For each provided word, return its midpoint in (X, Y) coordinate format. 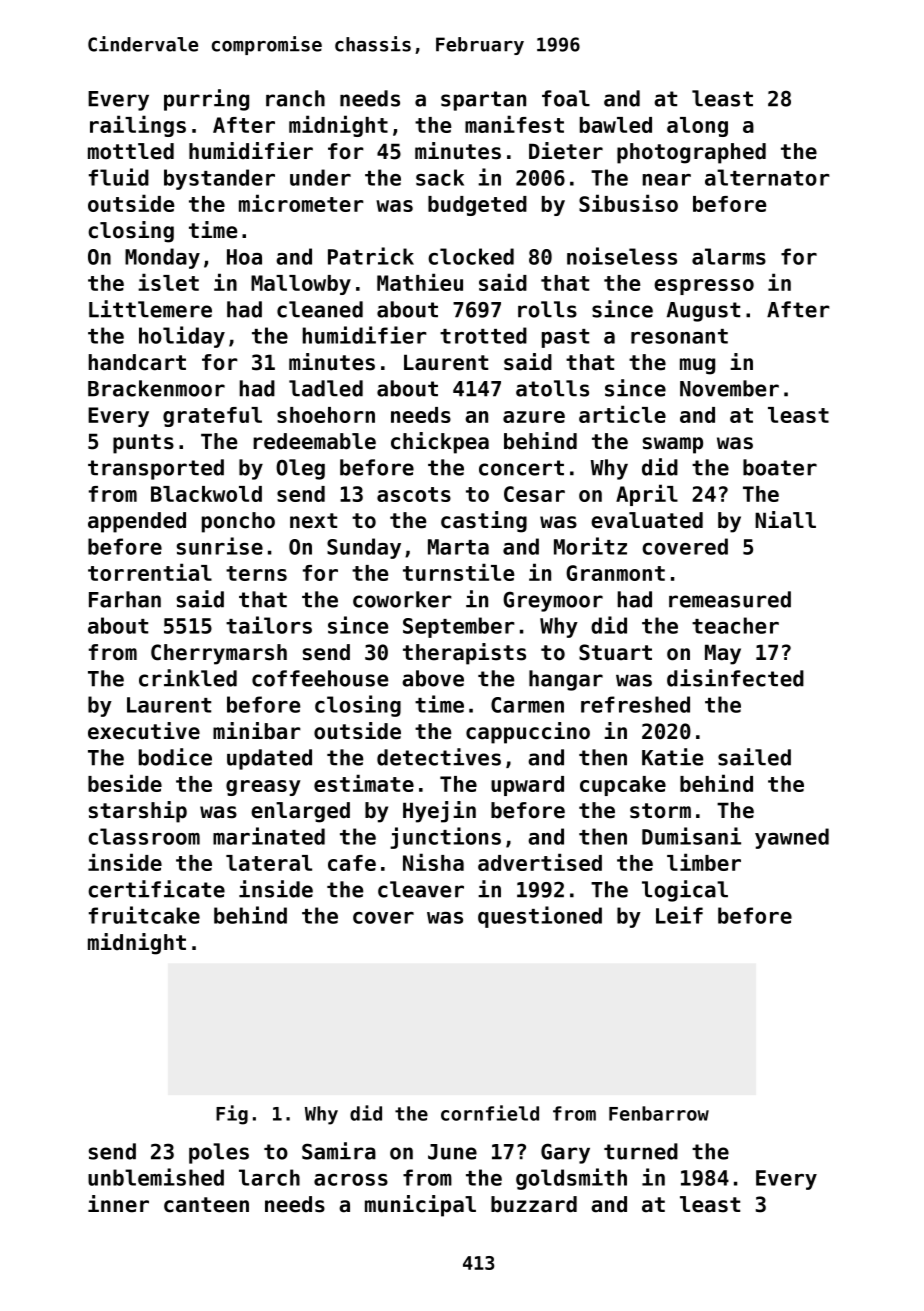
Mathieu (420, 282)
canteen (206, 1205)
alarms (729, 256)
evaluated (647, 520)
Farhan (125, 599)
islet (168, 282)
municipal (420, 1206)
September (459, 627)
